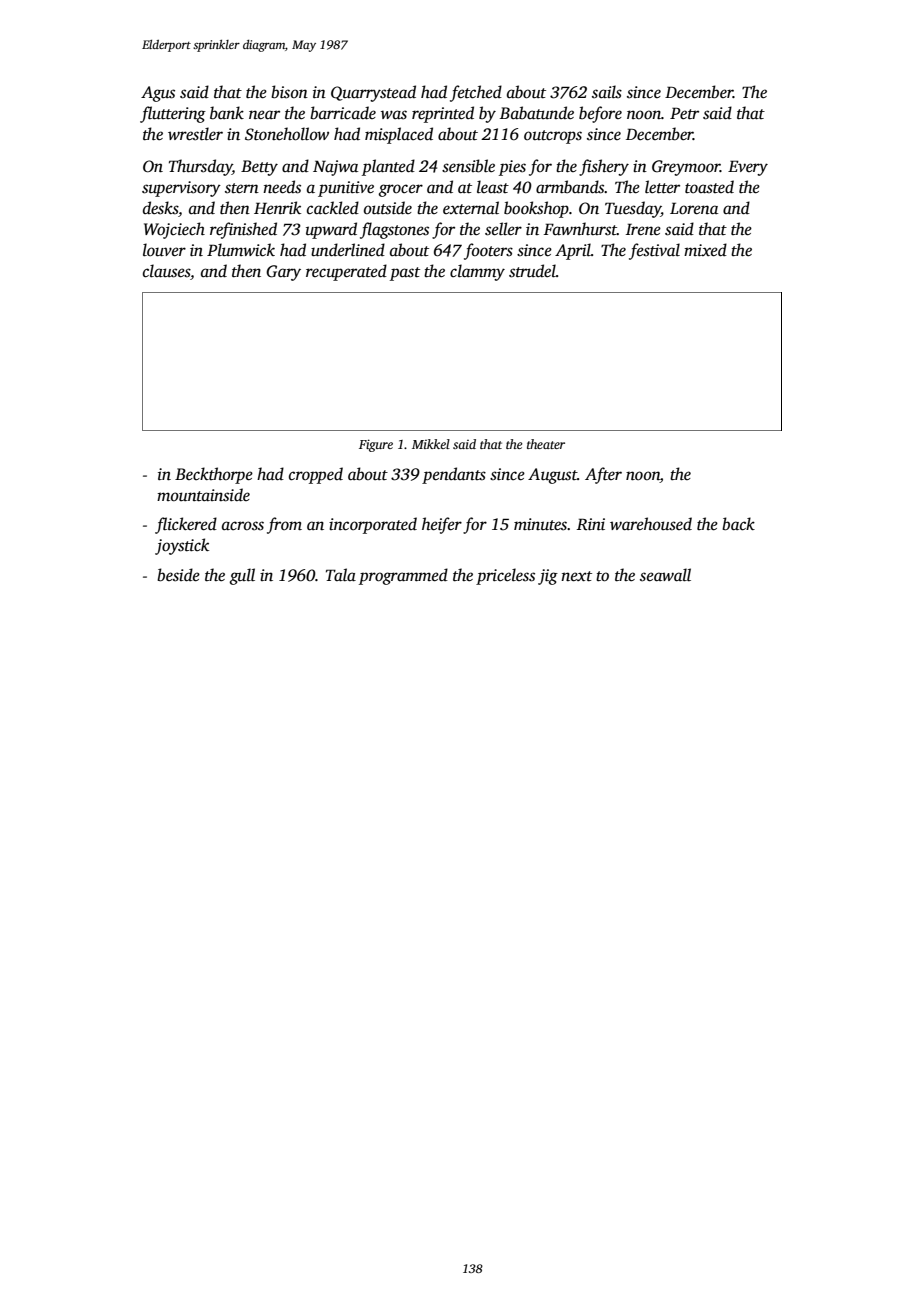 This image has width=924, height=1314. What do you see at coordinates (242, 576) in the image?
I see `gull` at bounding box center [242, 576].
